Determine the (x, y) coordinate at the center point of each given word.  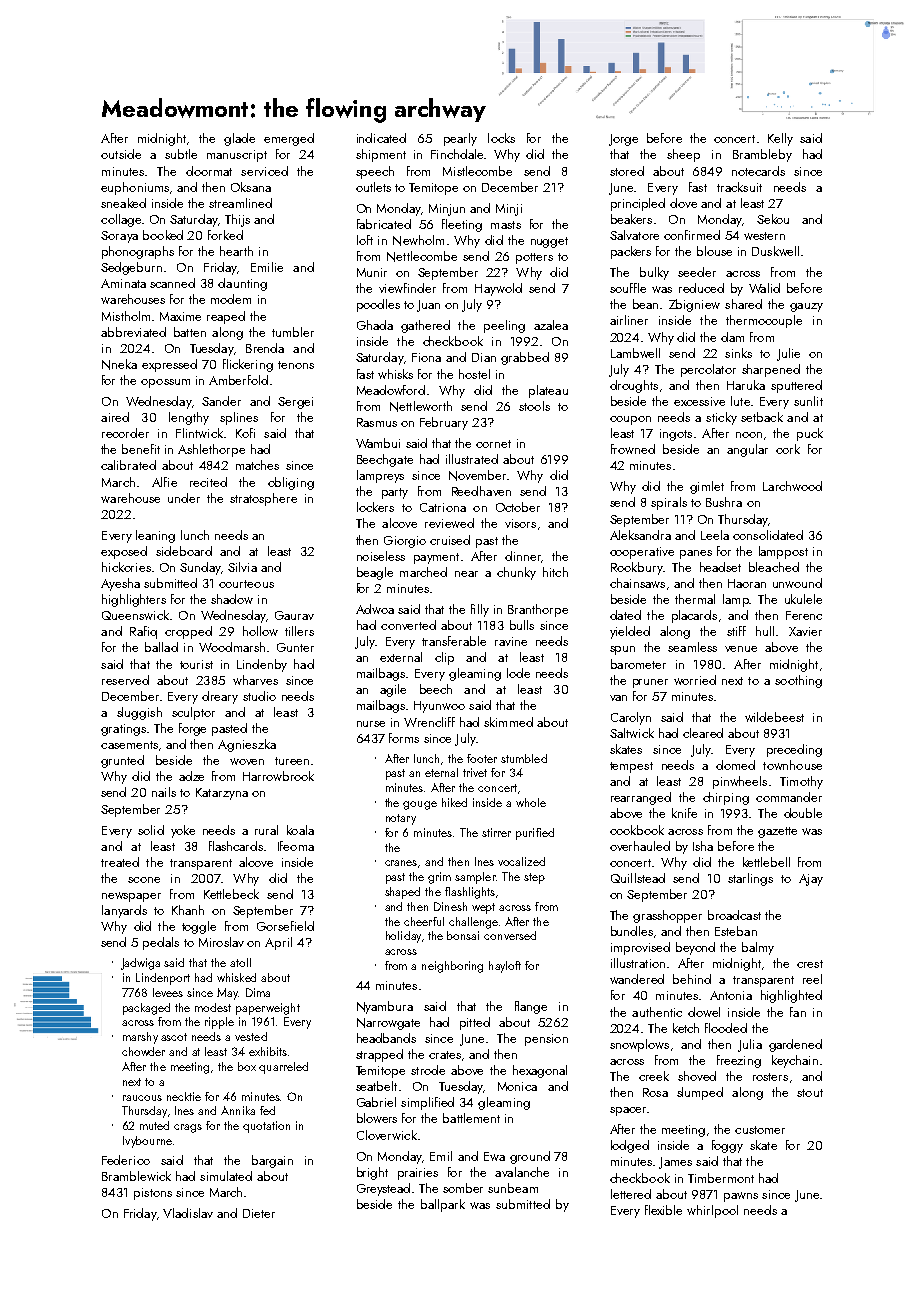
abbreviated (133, 332)
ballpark (443, 1205)
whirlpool (712, 1211)
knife (684, 813)
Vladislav (188, 1213)
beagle (375, 573)
